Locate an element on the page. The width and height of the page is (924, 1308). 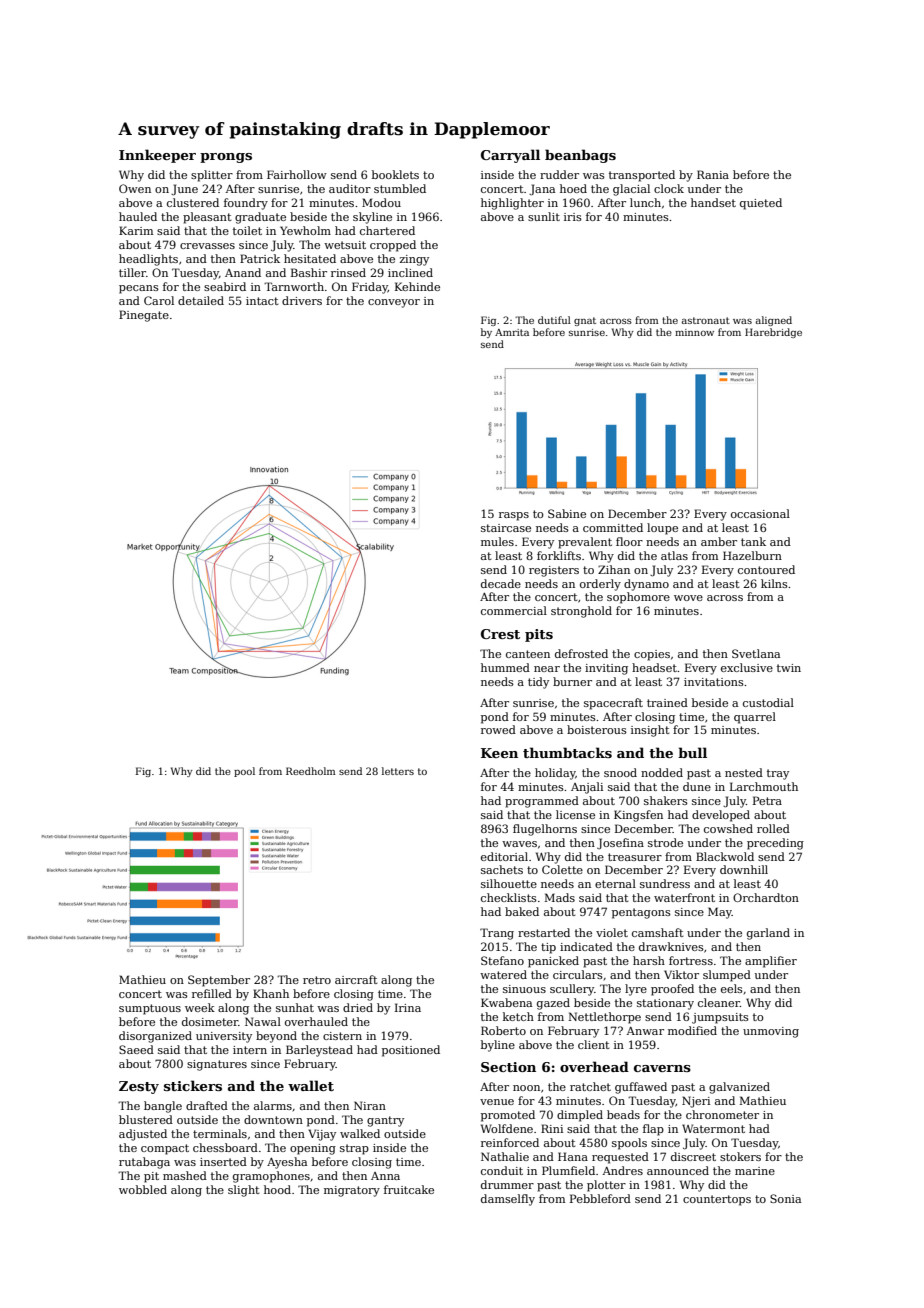
Pinegate is located at coordinates (144, 316).
